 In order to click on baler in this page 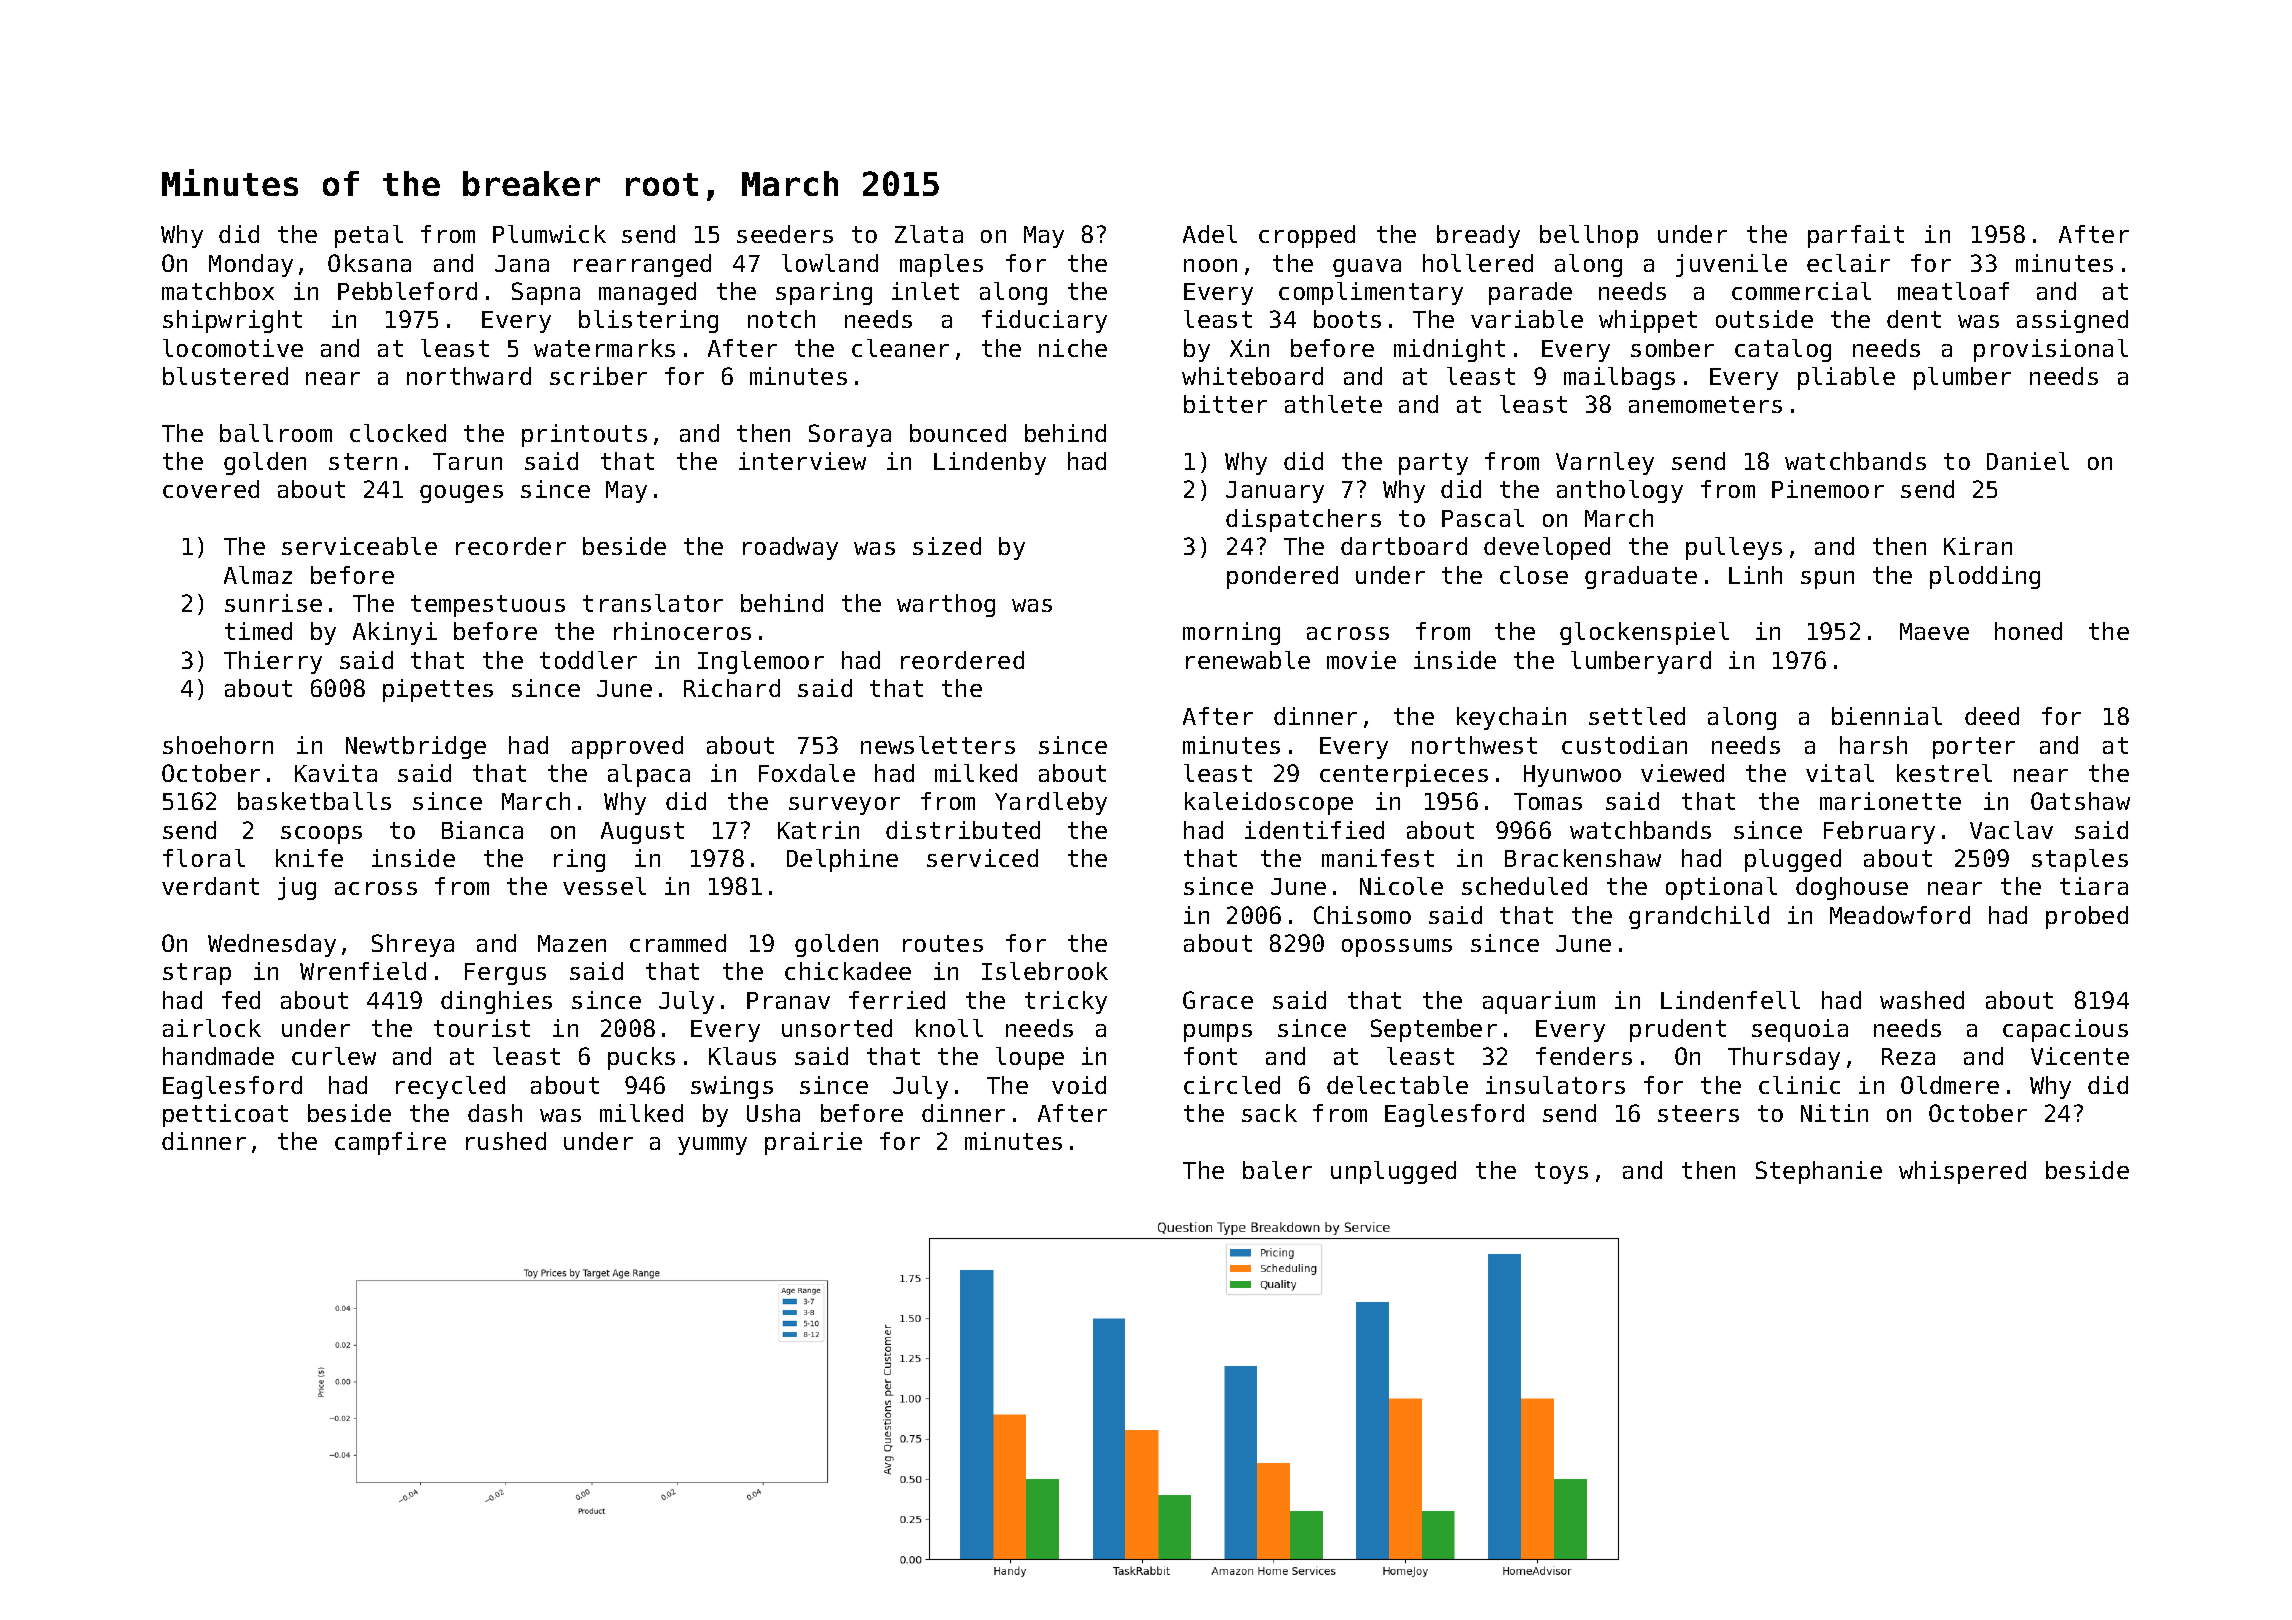, I will do `click(1277, 1170)`.
